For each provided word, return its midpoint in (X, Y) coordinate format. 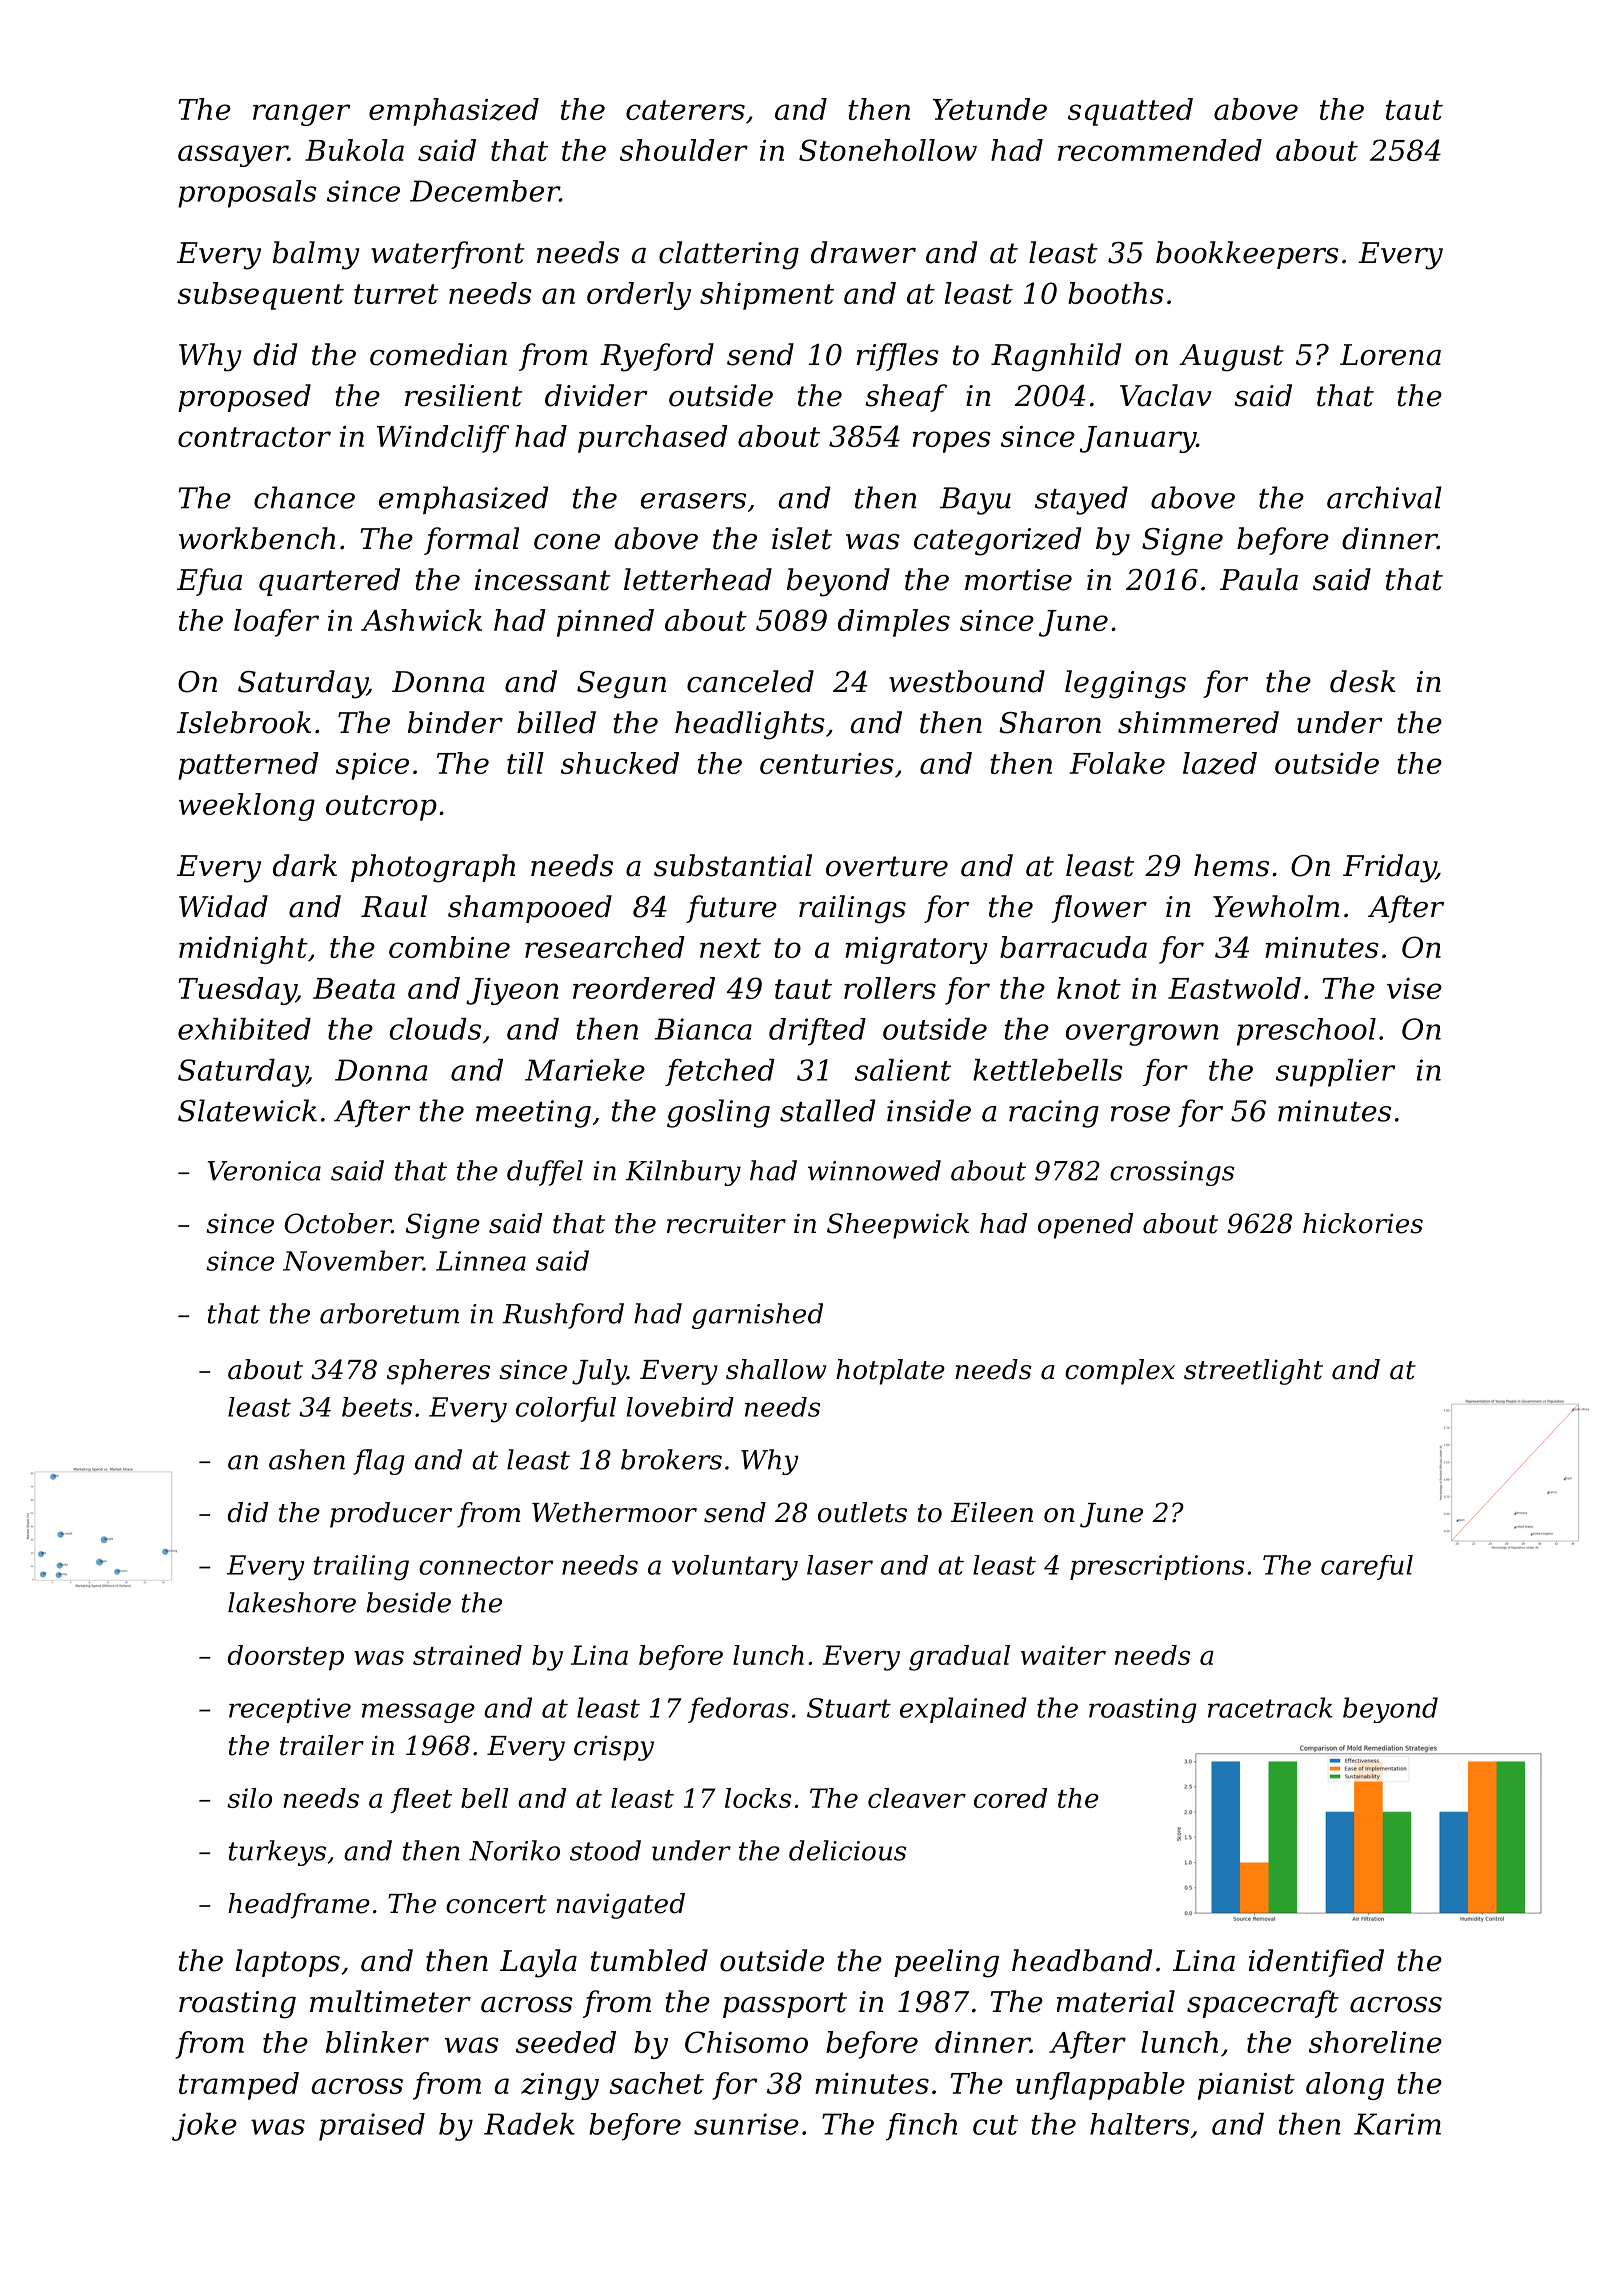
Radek (529, 2124)
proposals (247, 194)
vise (1414, 988)
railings (852, 909)
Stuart (849, 1708)
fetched (720, 1072)
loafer (276, 623)
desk (1363, 681)
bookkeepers (1247, 255)
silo (249, 1798)
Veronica (264, 1171)
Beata (354, 988)
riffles (898, 357)
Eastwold (1234, 988)
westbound (967, 681)
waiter (1063, 1655)
